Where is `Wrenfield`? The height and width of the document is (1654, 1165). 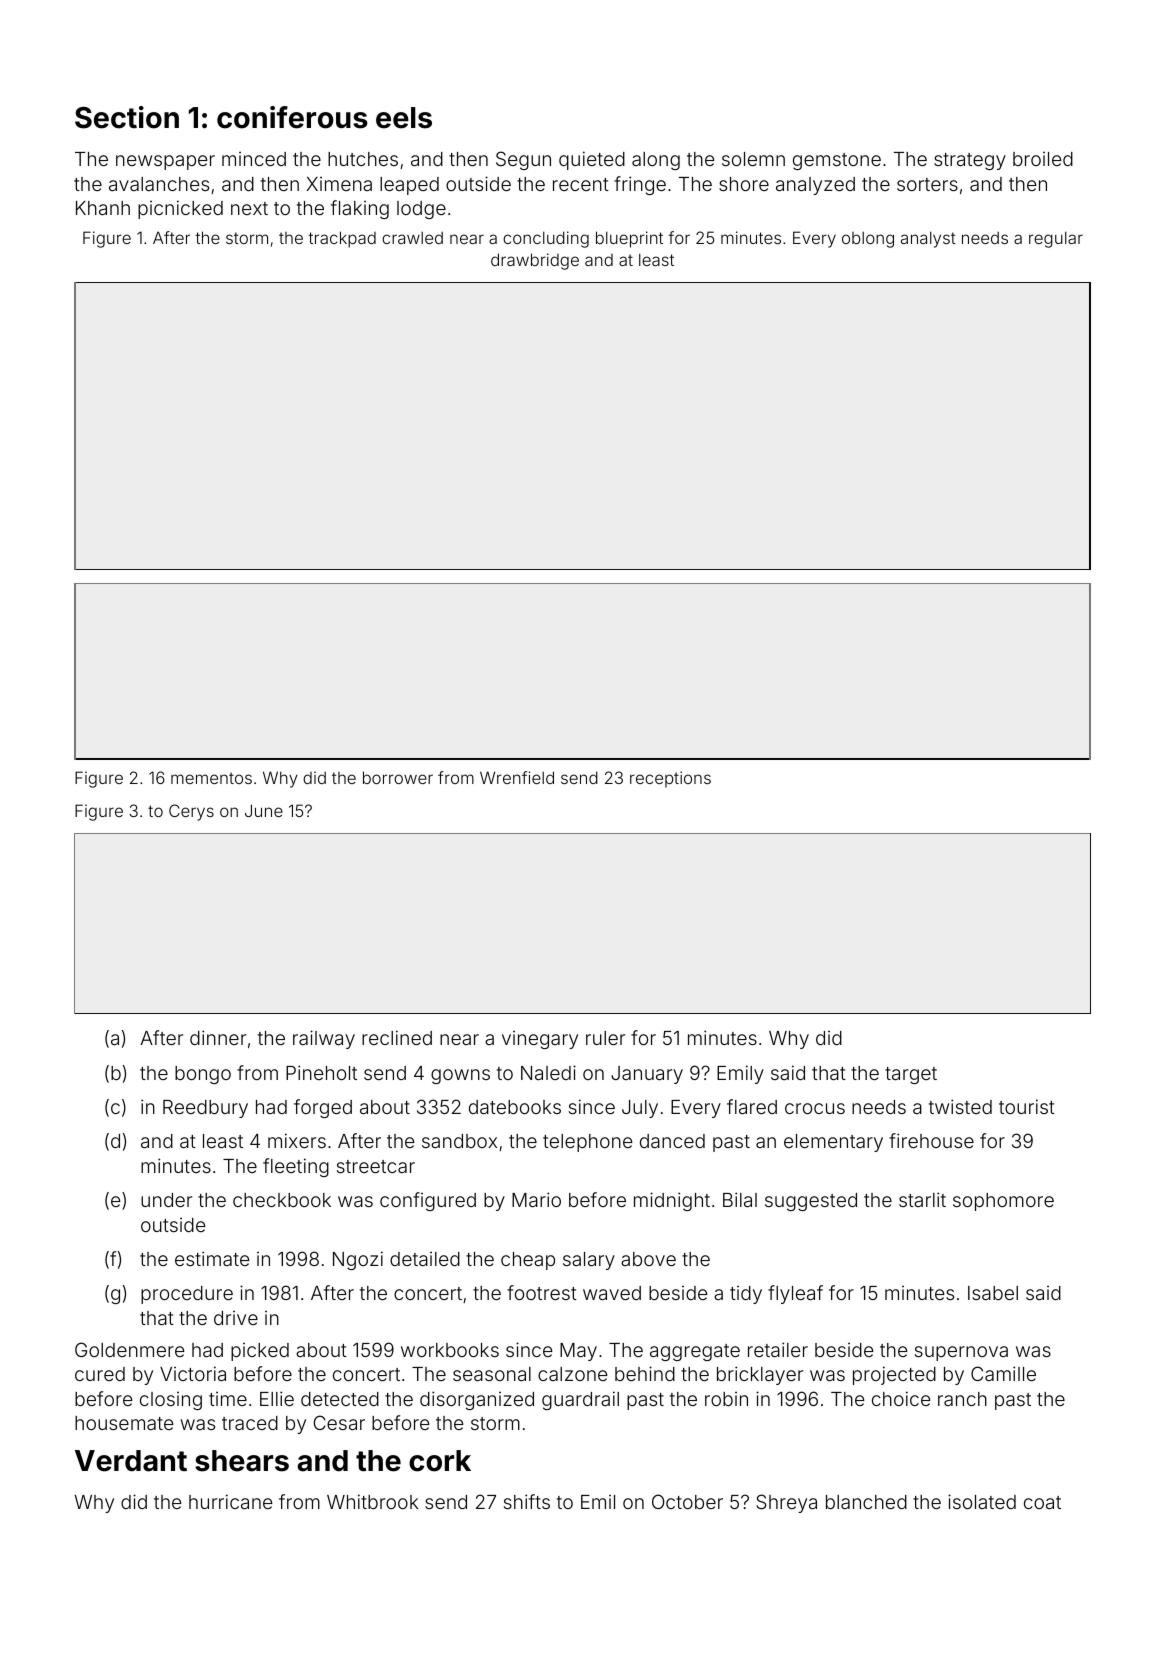
Wrenfield is located at coordinates (517, 777).
